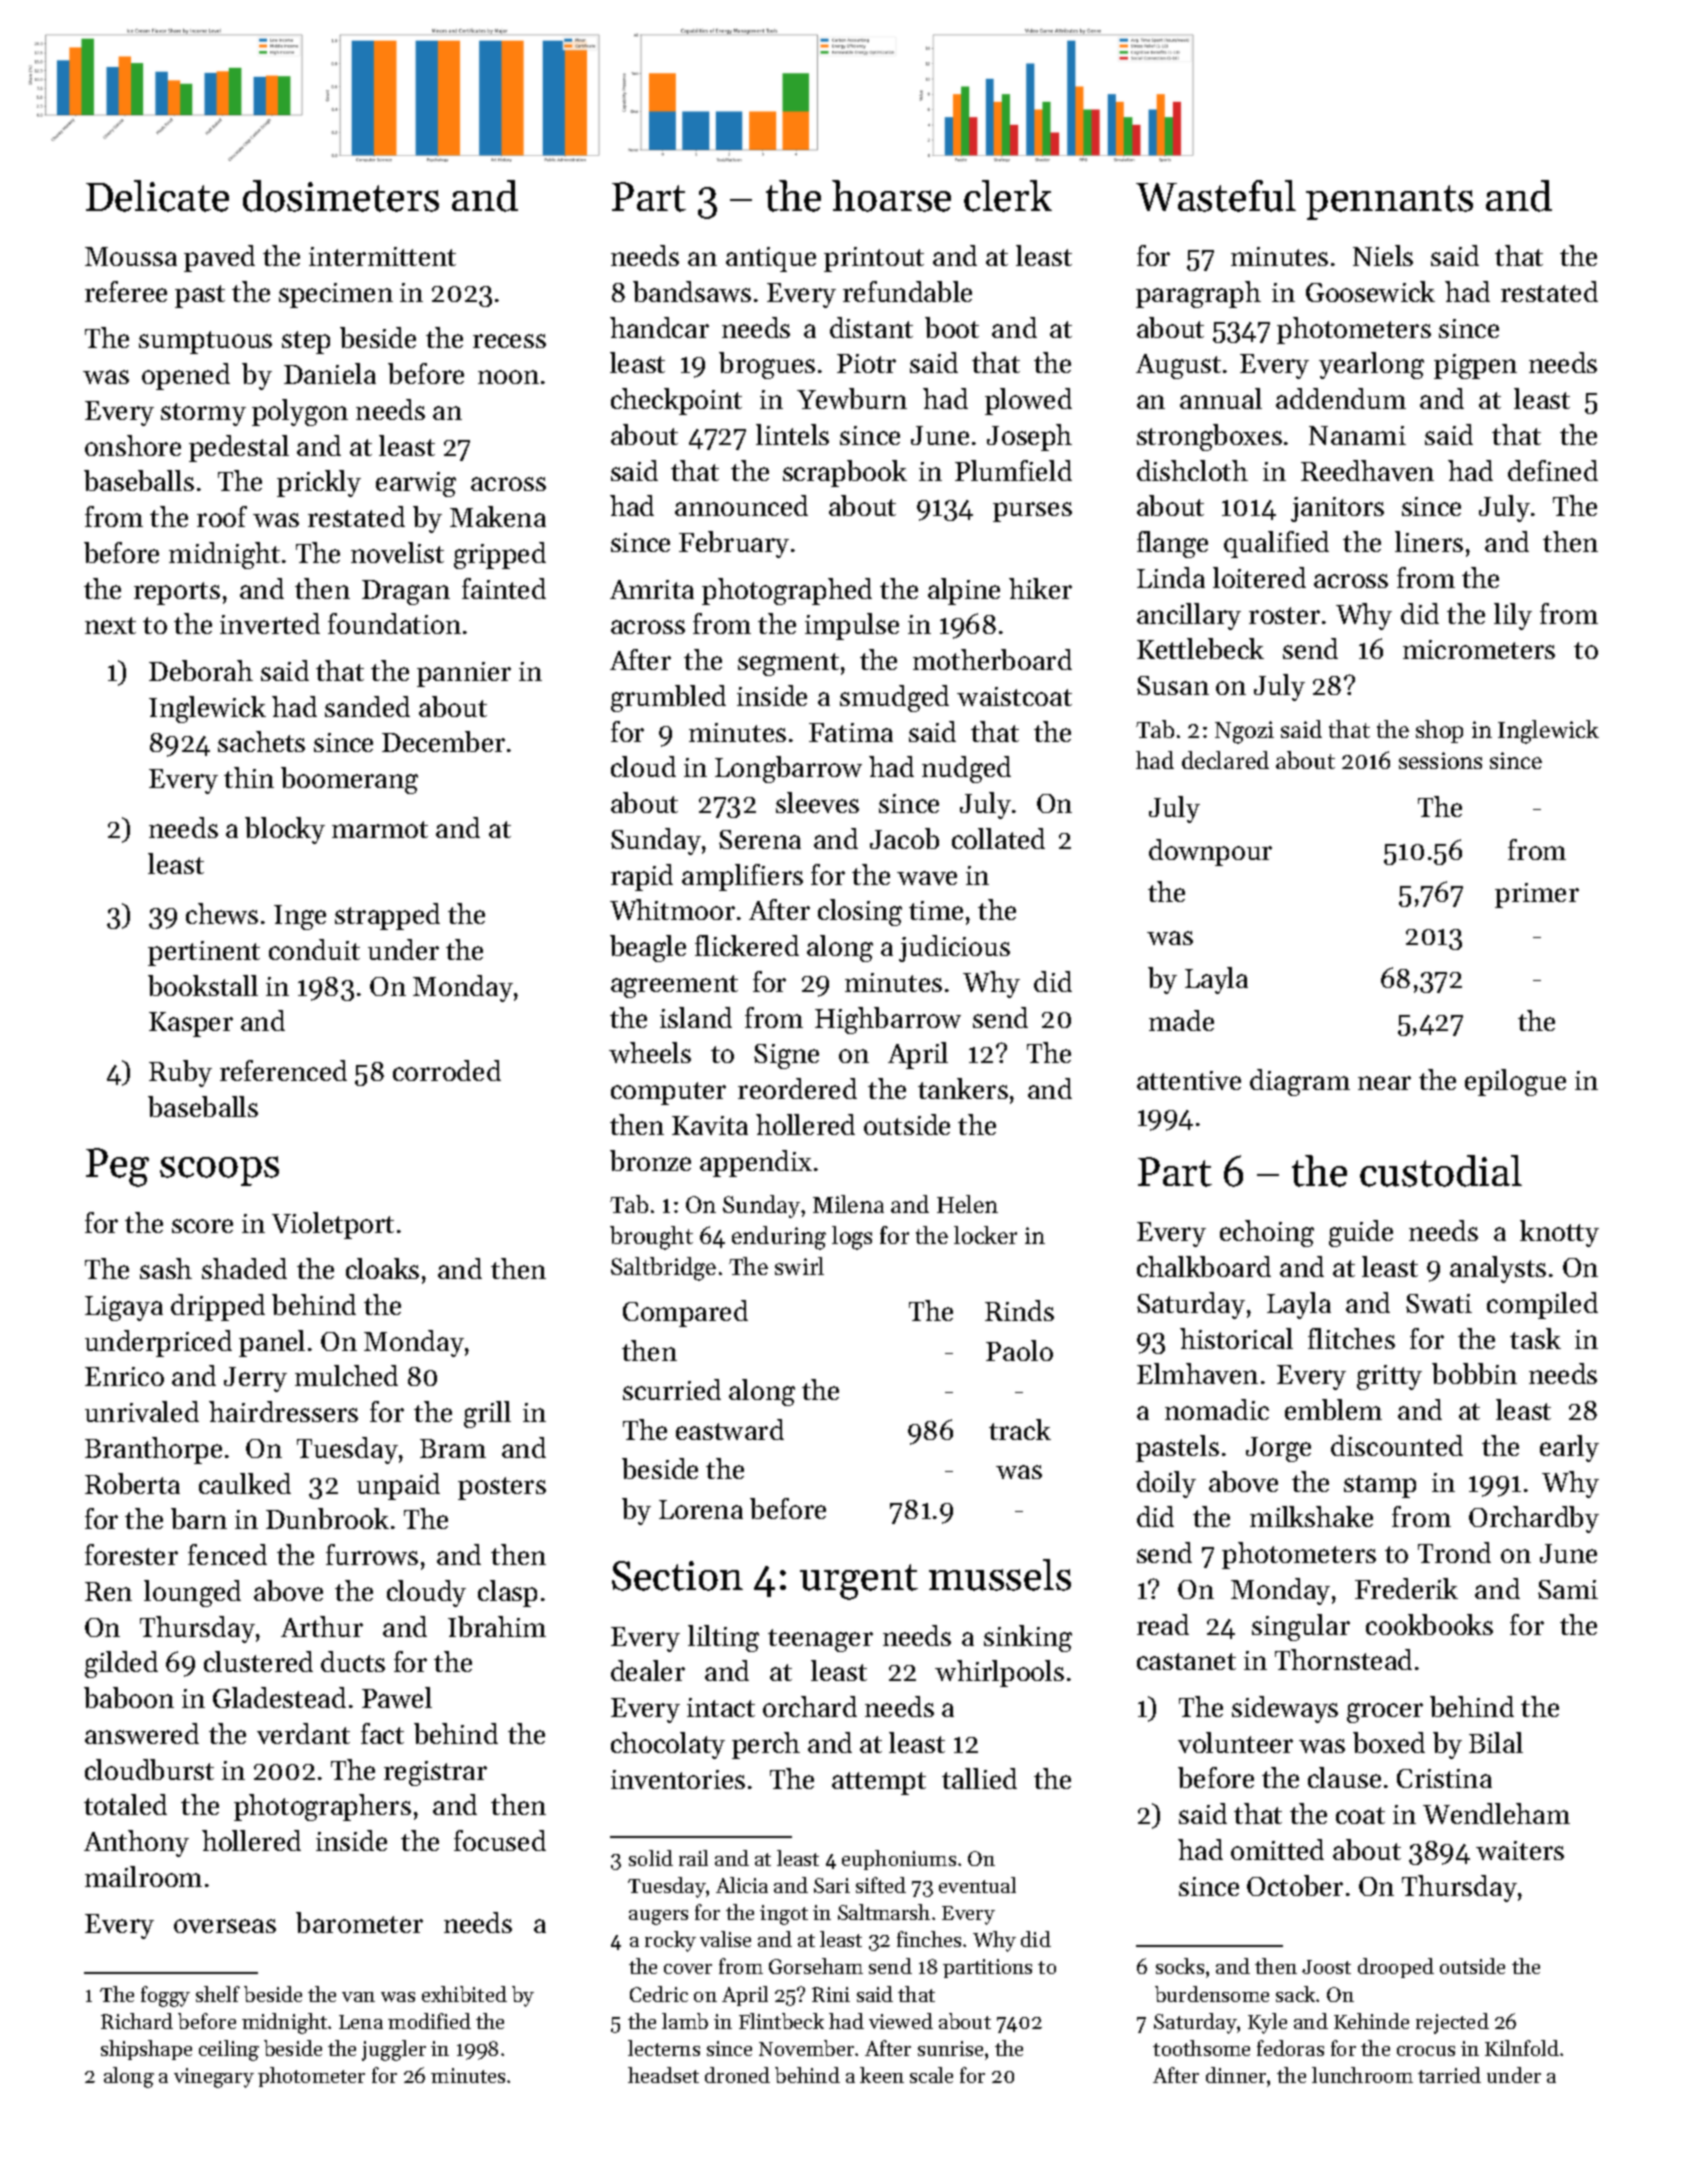  Describe the element at coordinates (642, 877) in the image. I see `rapid` at that location.
